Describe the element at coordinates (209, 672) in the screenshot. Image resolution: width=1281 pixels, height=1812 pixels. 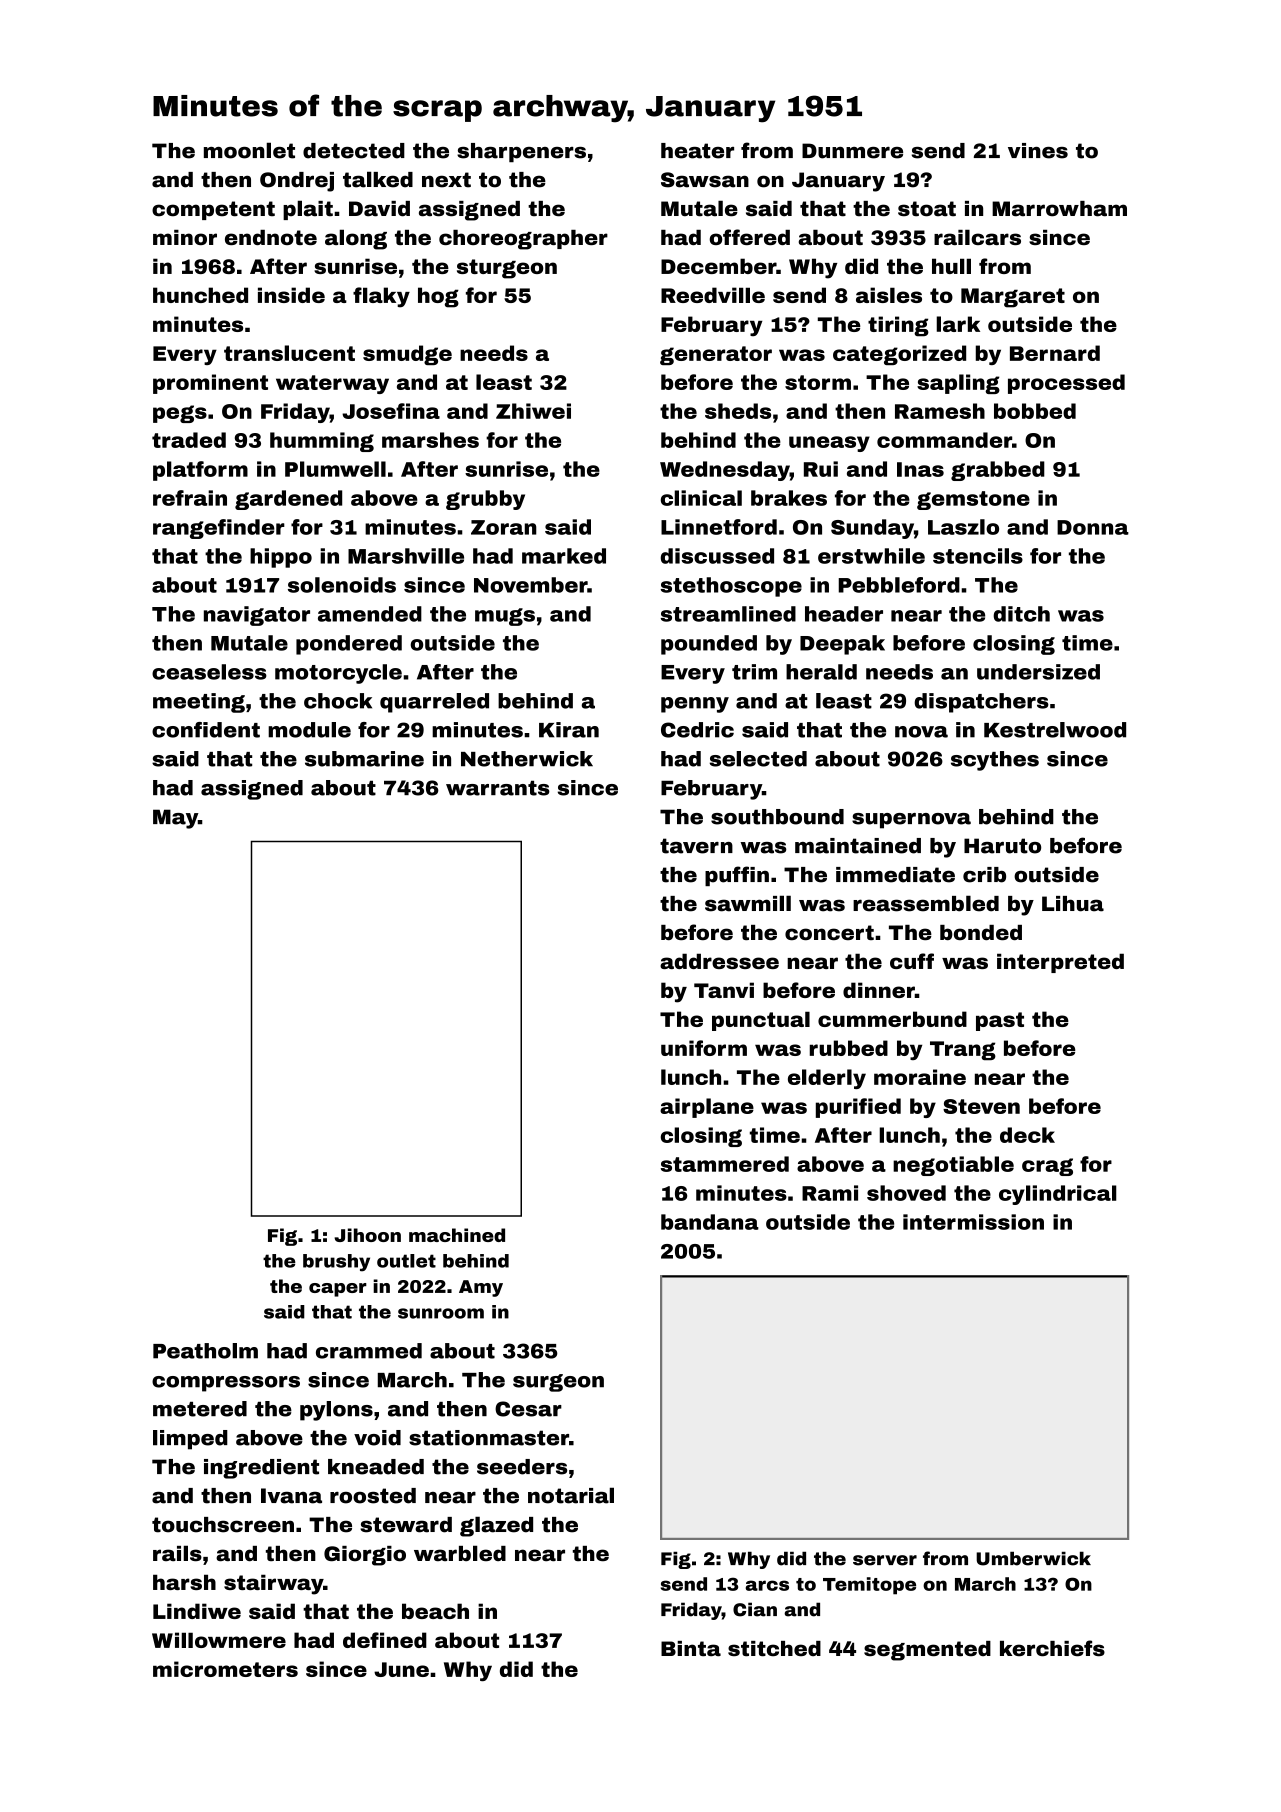
I see `ceaseless` at that location.
